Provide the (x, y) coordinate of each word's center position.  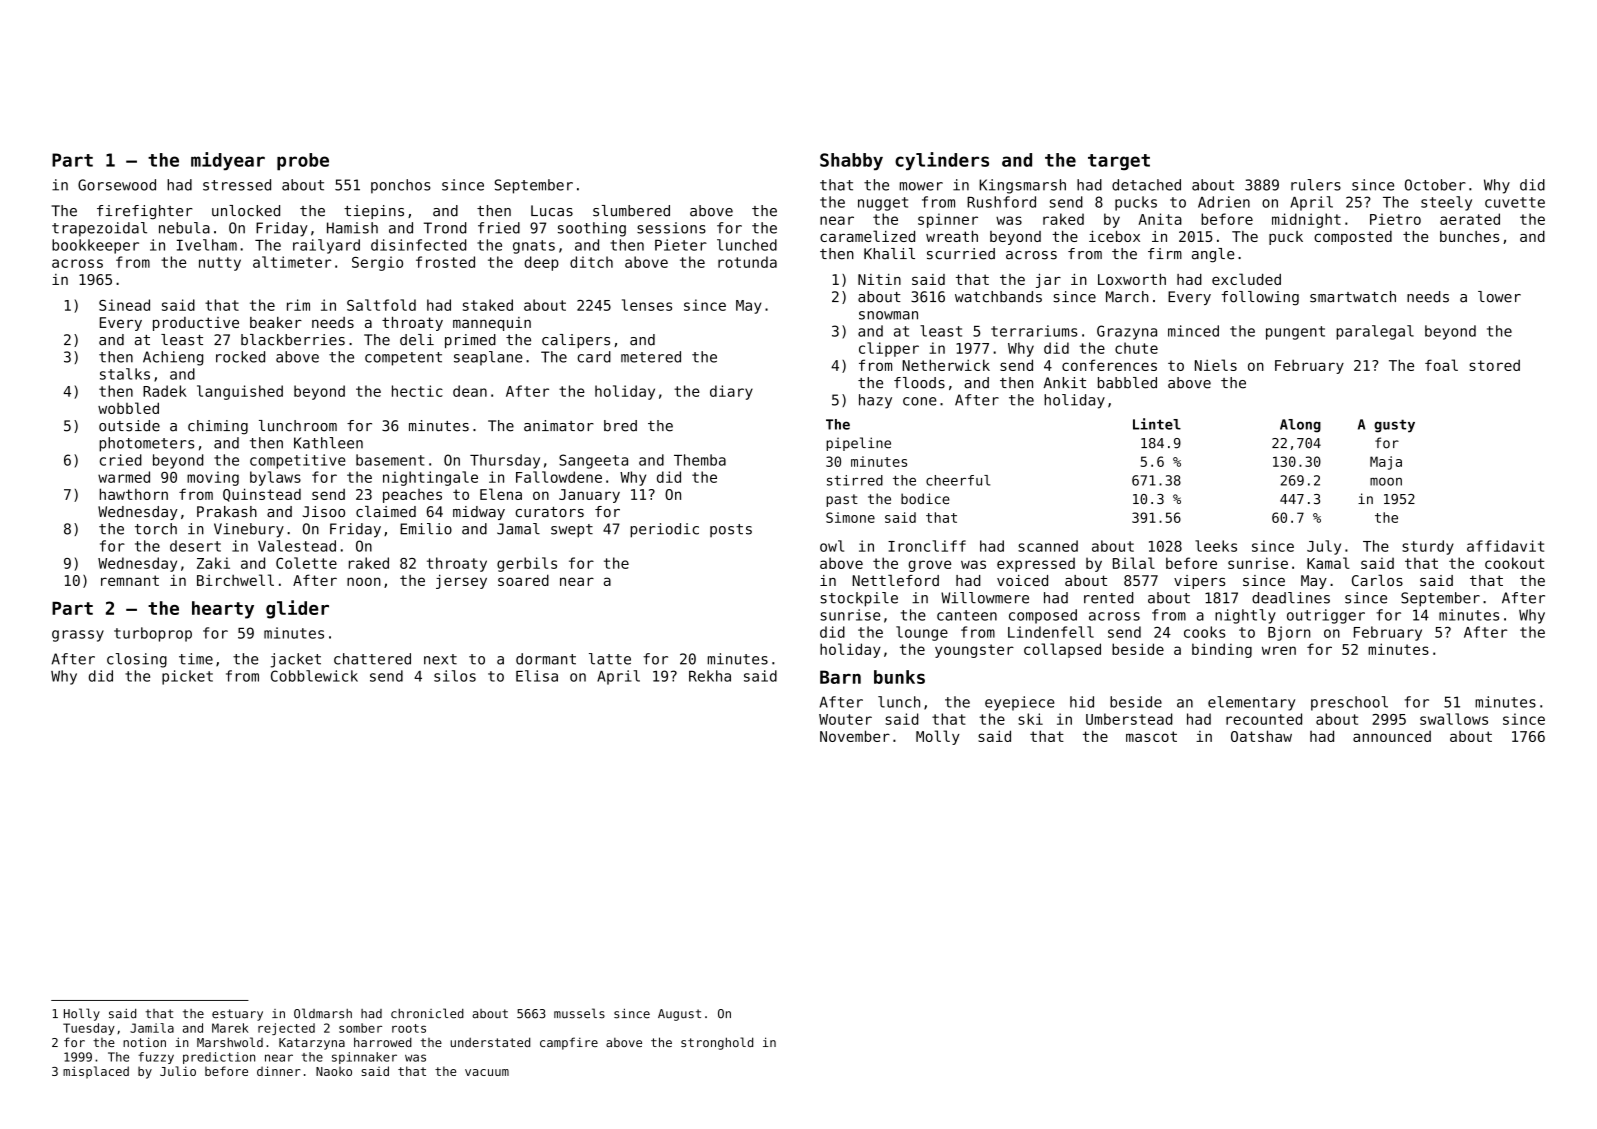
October (1435, 185)
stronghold (717, 1043)
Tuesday (89, 1029)
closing (137, 660)
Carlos (1377, 580)
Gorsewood (117, 185)
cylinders (942, 161)
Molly (938, 737)
